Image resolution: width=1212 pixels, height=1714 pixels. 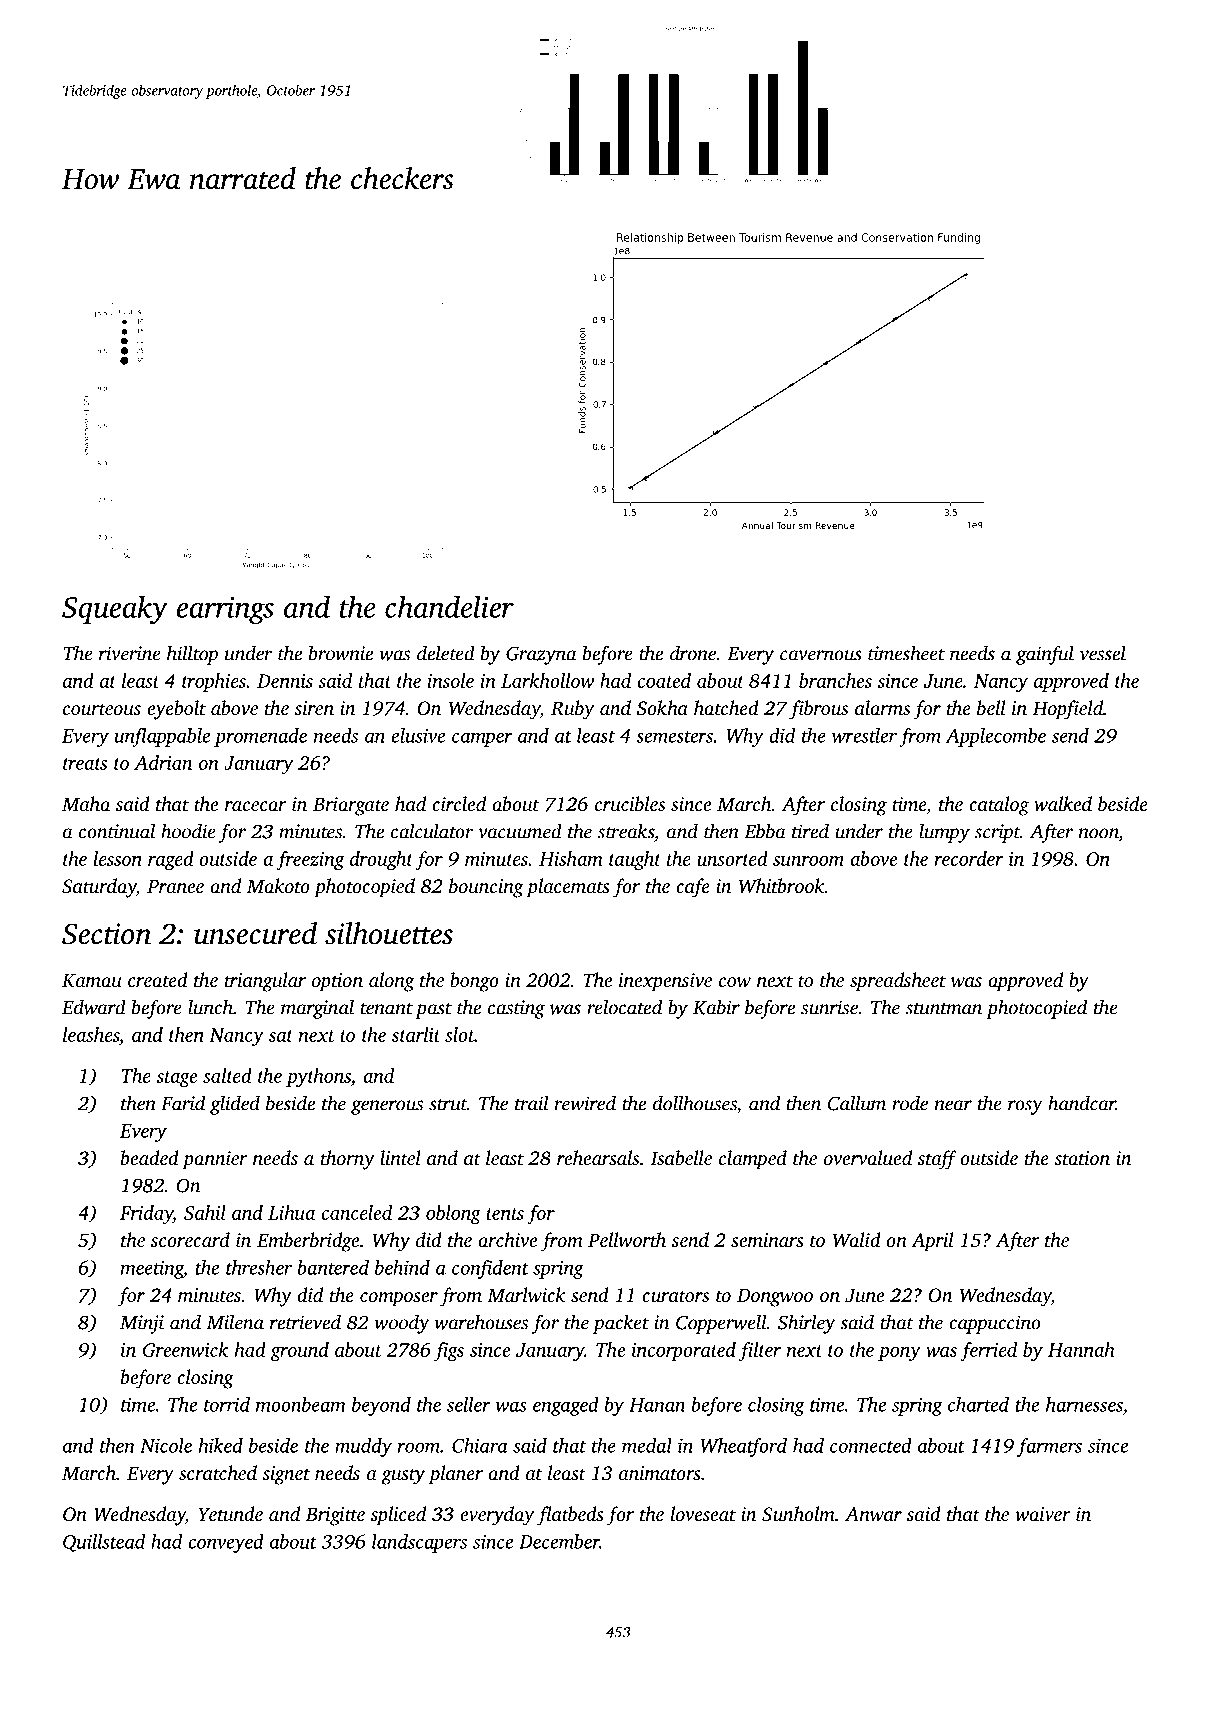 I want to click on vessel, so click(x=1102, y=653).
